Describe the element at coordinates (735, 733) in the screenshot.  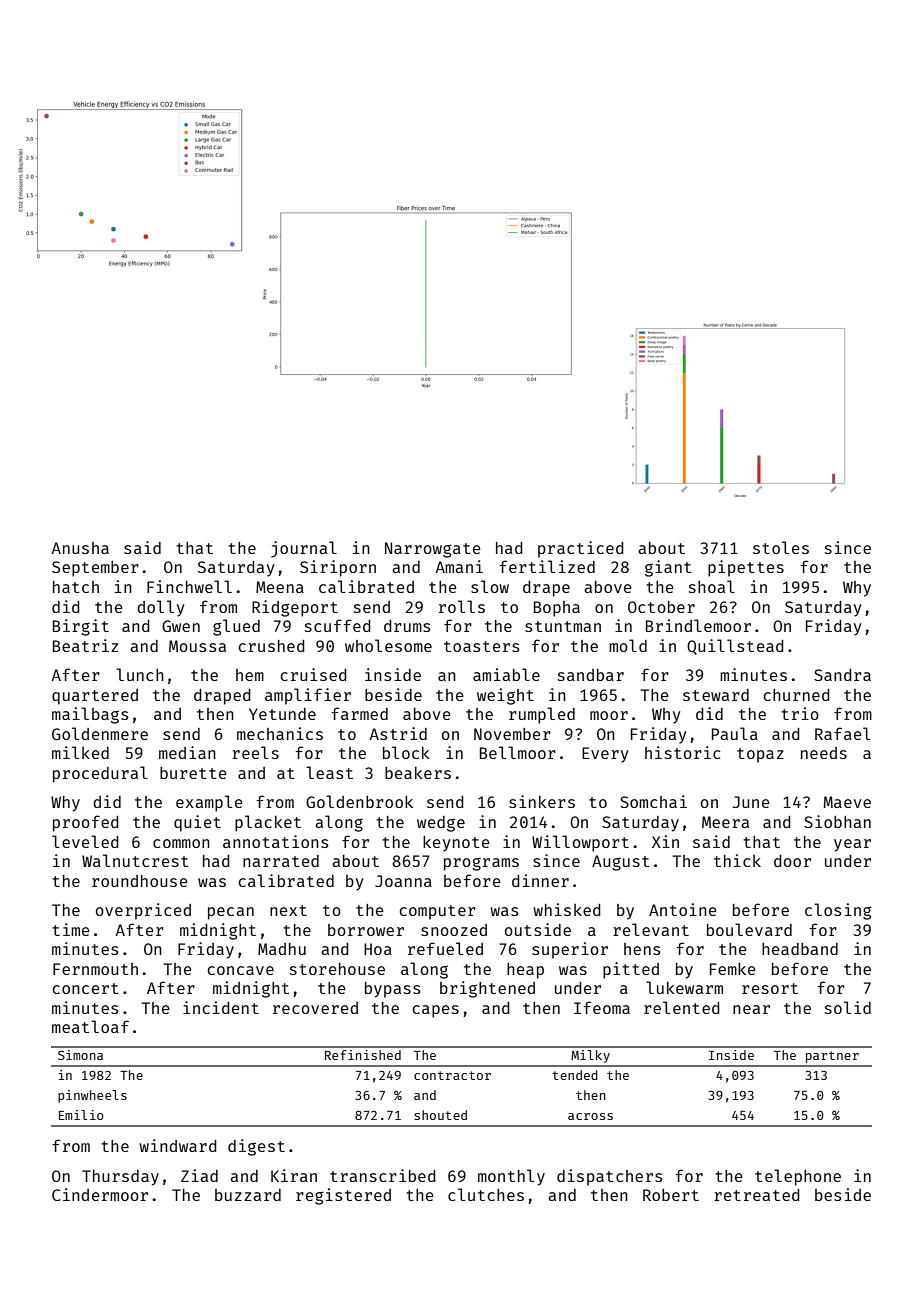
I see `Paula` at that location.
